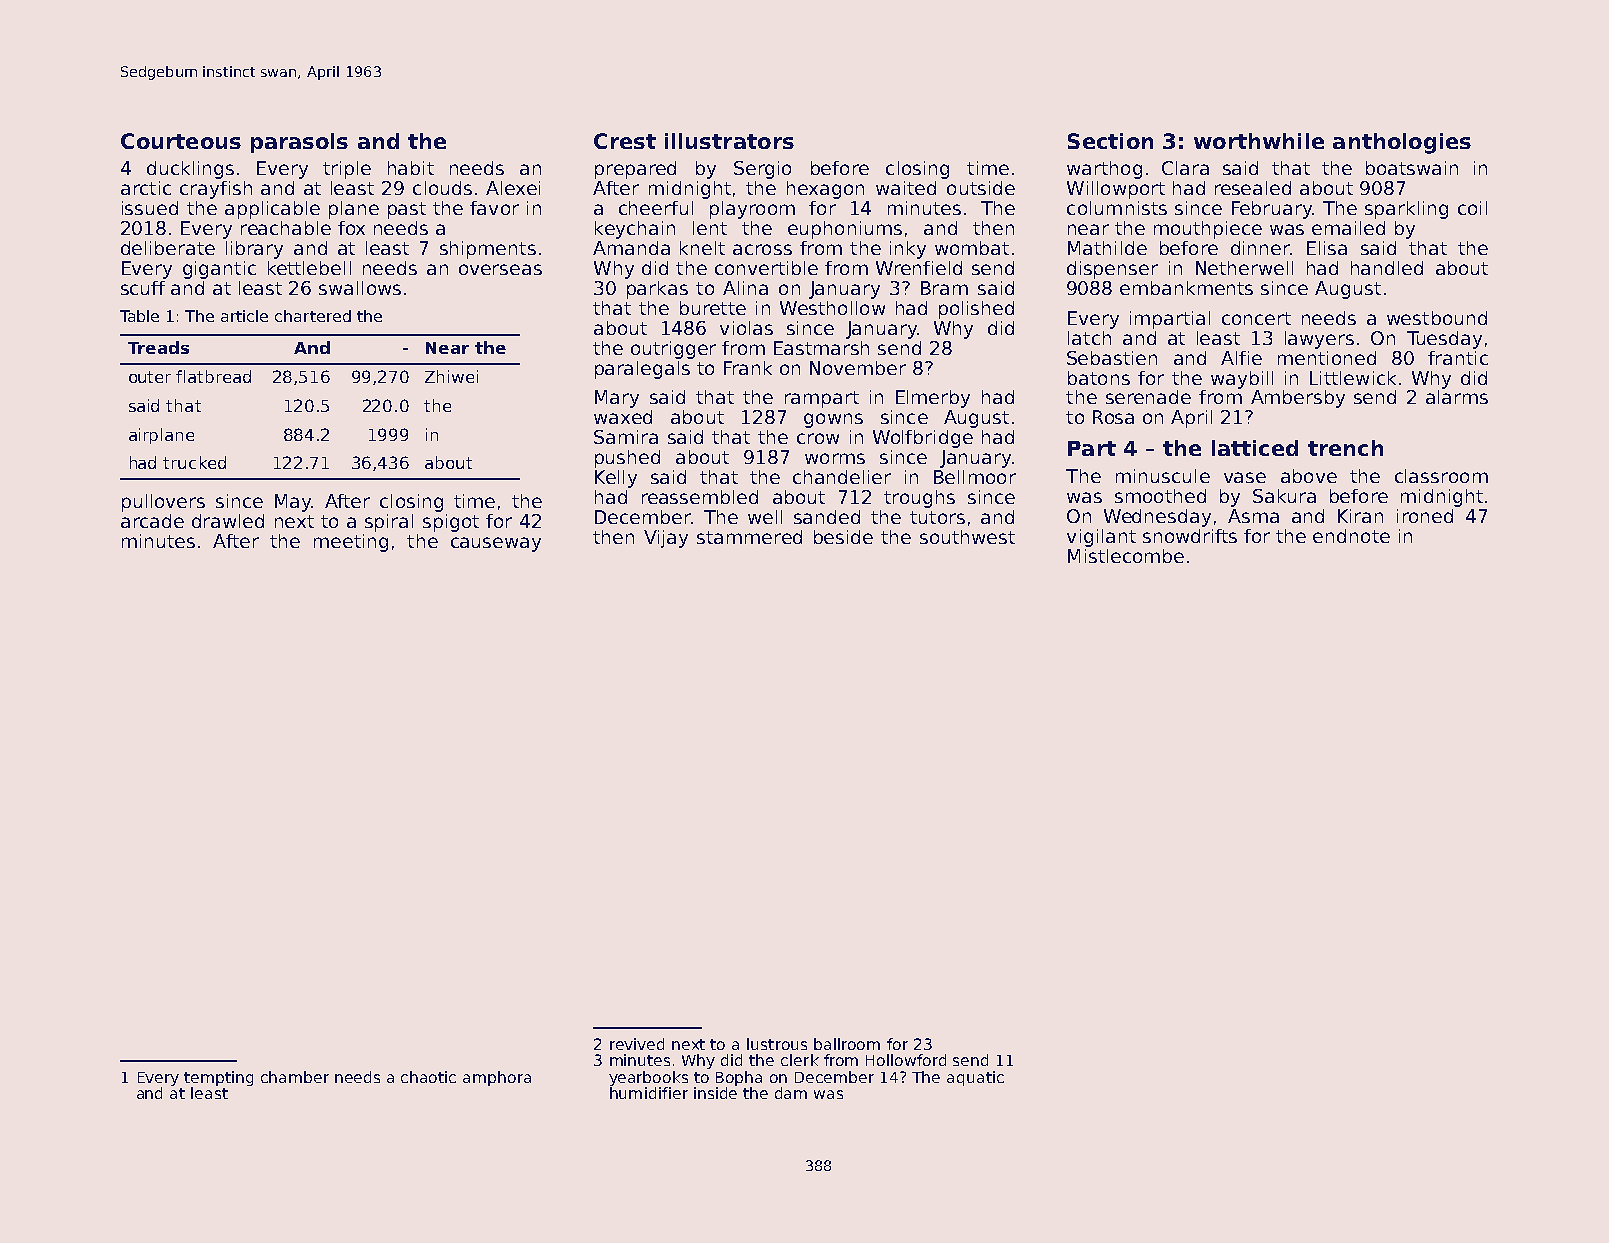 The image size is (1609, 1243). I want to click on deliberate, so click(168, 248).
